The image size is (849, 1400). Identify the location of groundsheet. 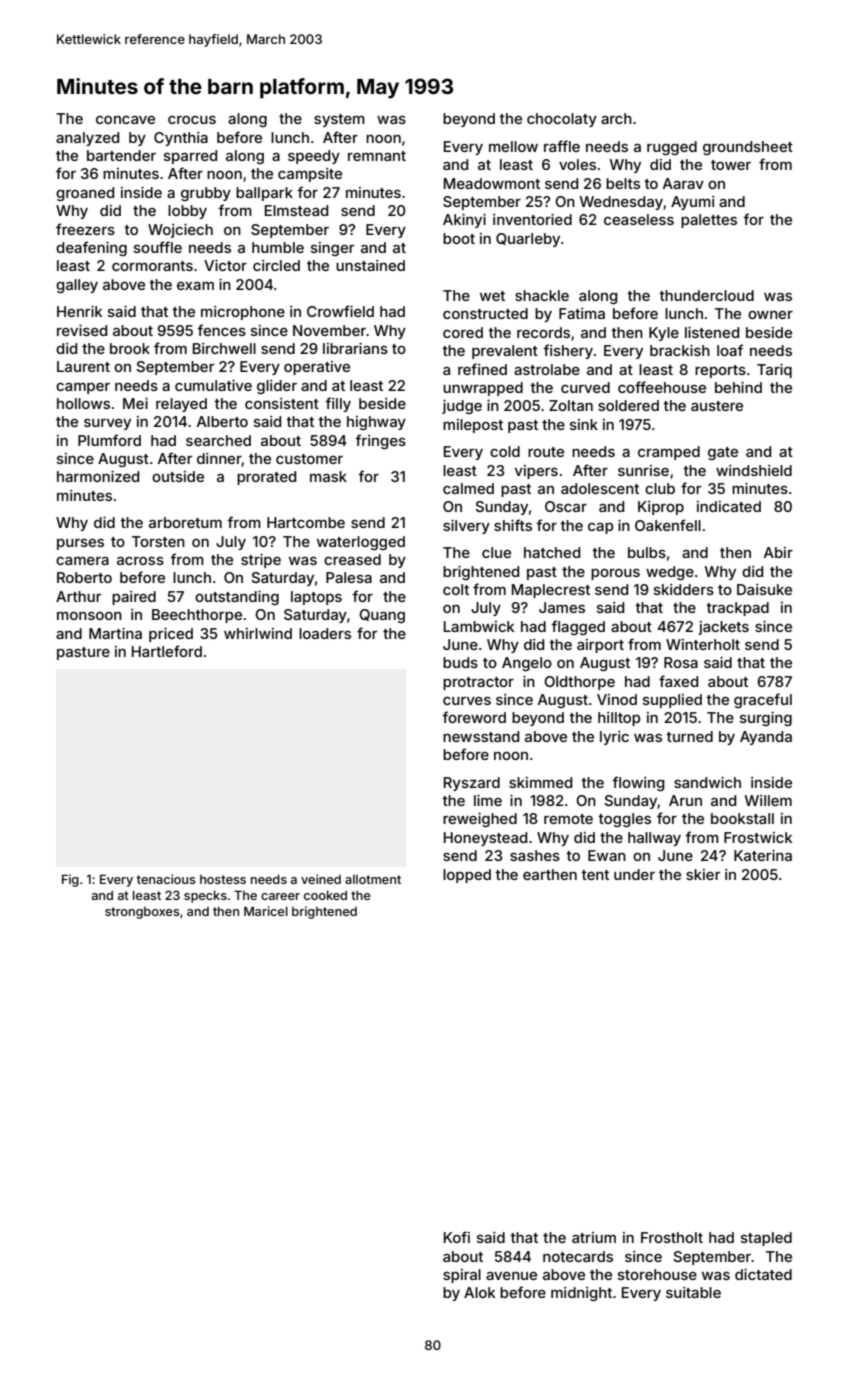
(748, 148).
